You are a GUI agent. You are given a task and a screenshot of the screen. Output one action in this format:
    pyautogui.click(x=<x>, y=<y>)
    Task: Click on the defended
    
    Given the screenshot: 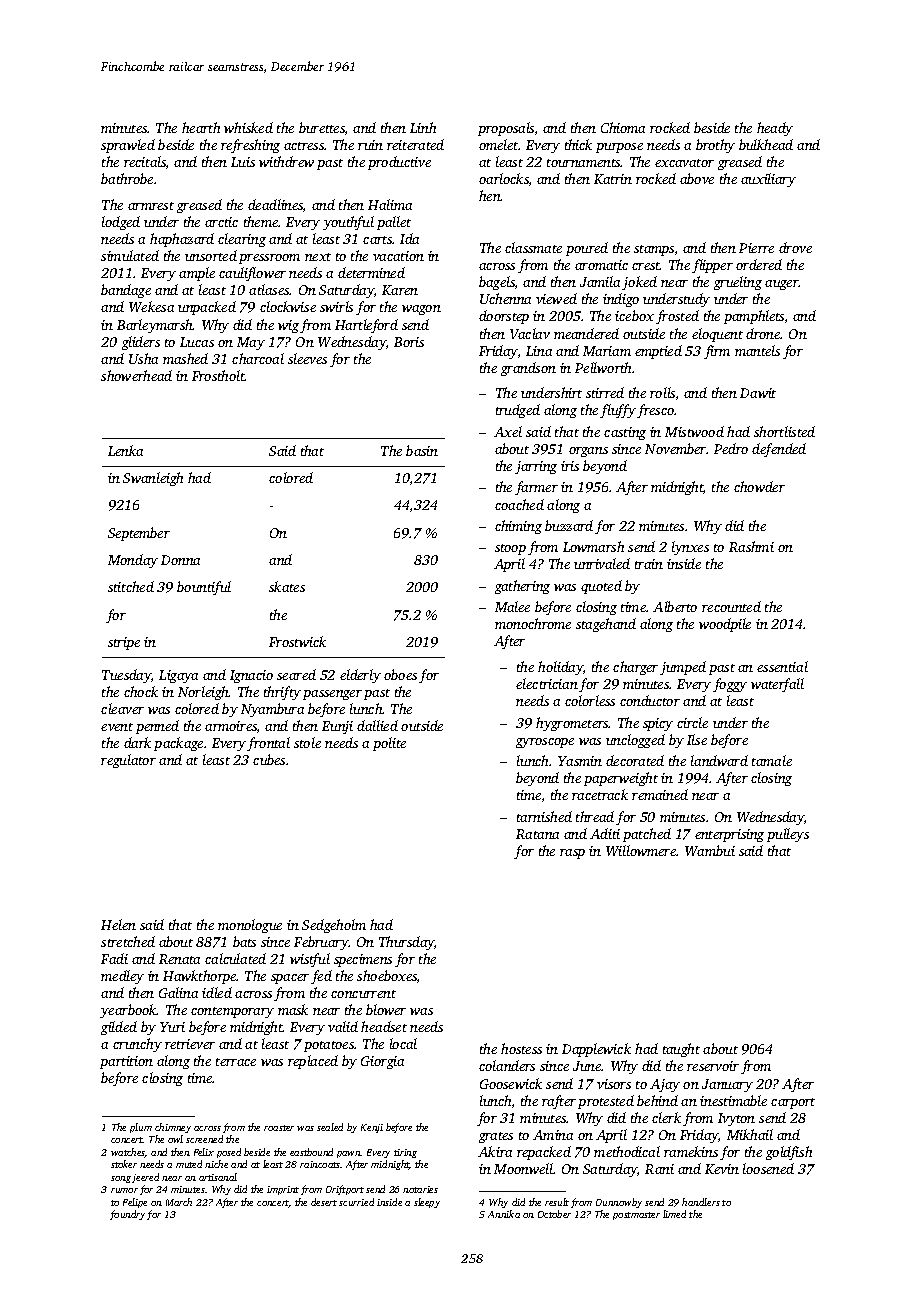 What is the action you would take?
    pyautogui.click(x=779, y=450)
